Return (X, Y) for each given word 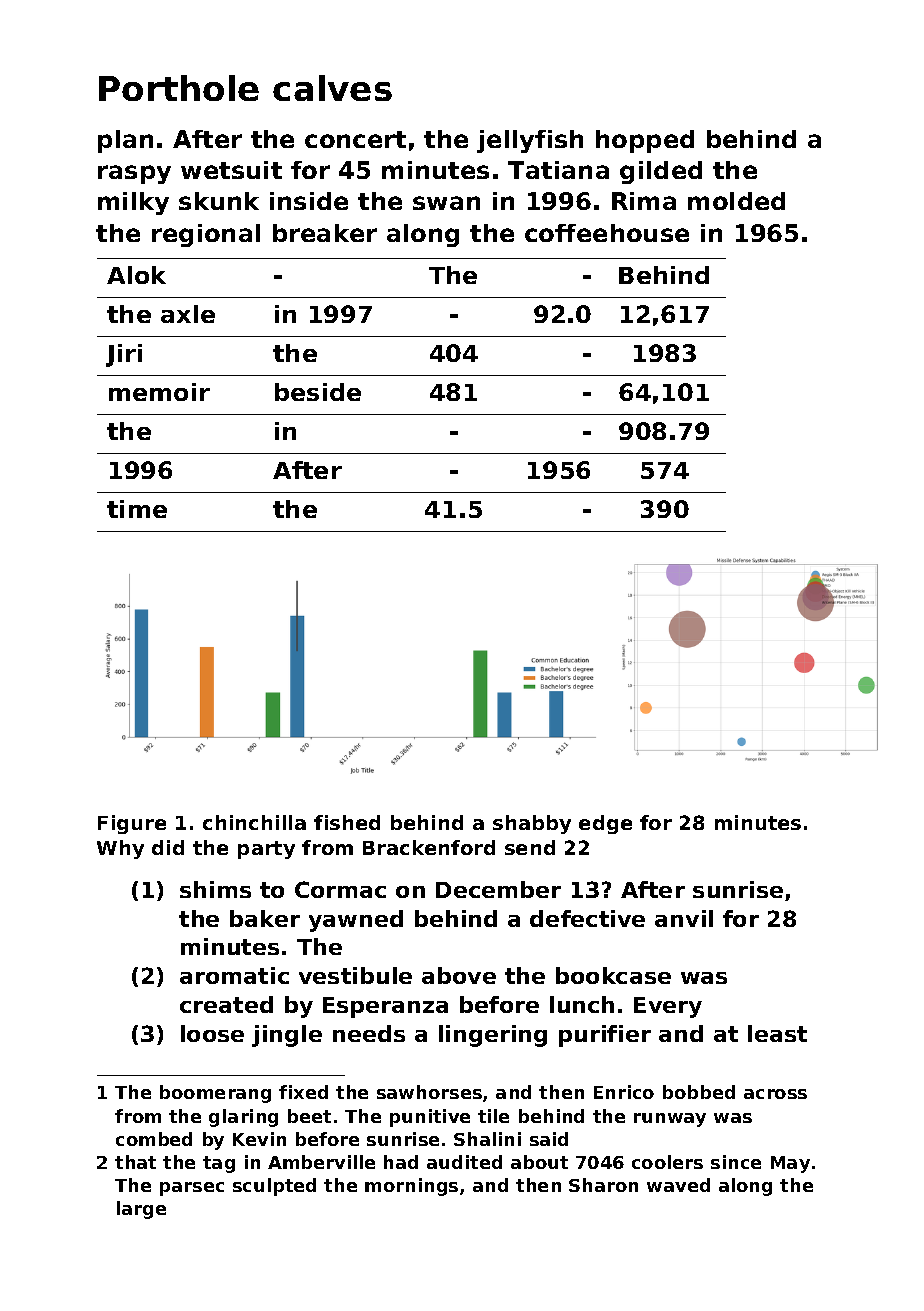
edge (605, 824)
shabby (532, 824)
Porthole (179, 88)
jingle (287, 1036)
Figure (132, 824)
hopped (645, 141)
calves (332, 88)
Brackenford (429, 847)
